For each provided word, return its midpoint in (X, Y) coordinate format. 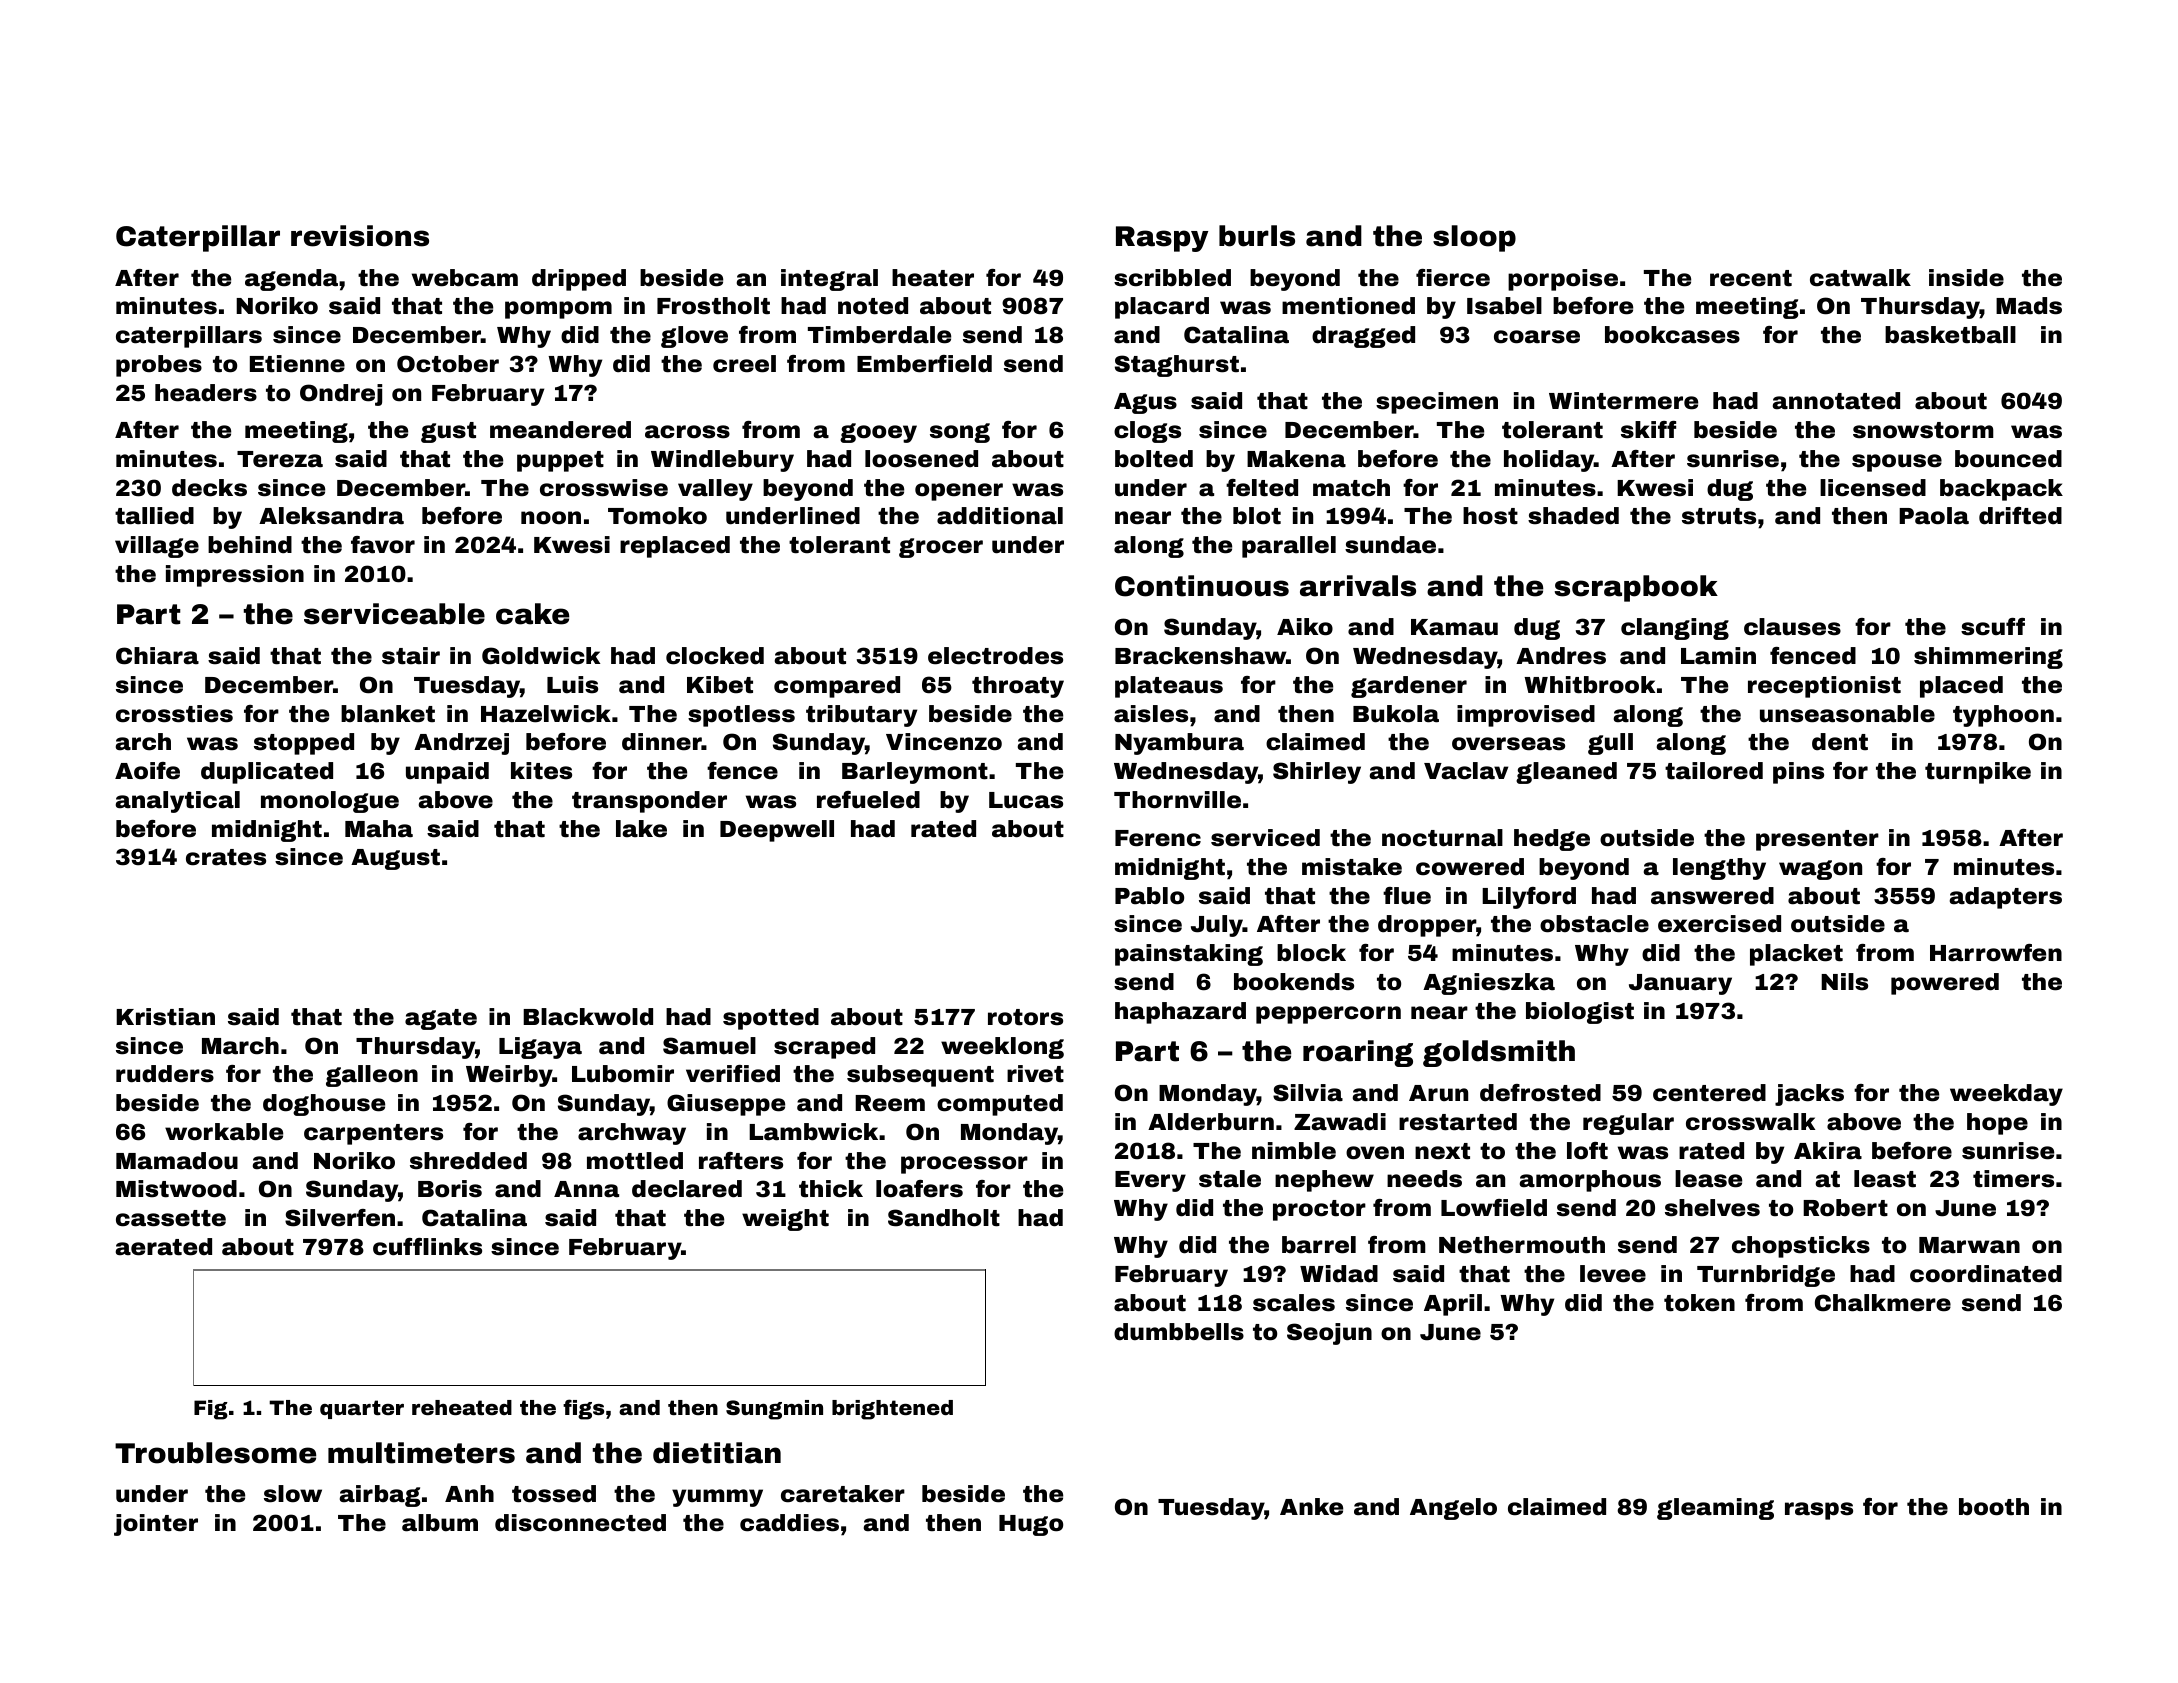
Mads (2029, 306)
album (440, 1523)
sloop (1474, 238)
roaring (1358, 1053)
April (1453, 1305)
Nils (1844, 982)
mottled (635, 1161)
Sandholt (944, 1218)
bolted (1154, 459)
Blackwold (588, 1017)
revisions (360, 236)
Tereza (280, 459)
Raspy (1162, 239)
